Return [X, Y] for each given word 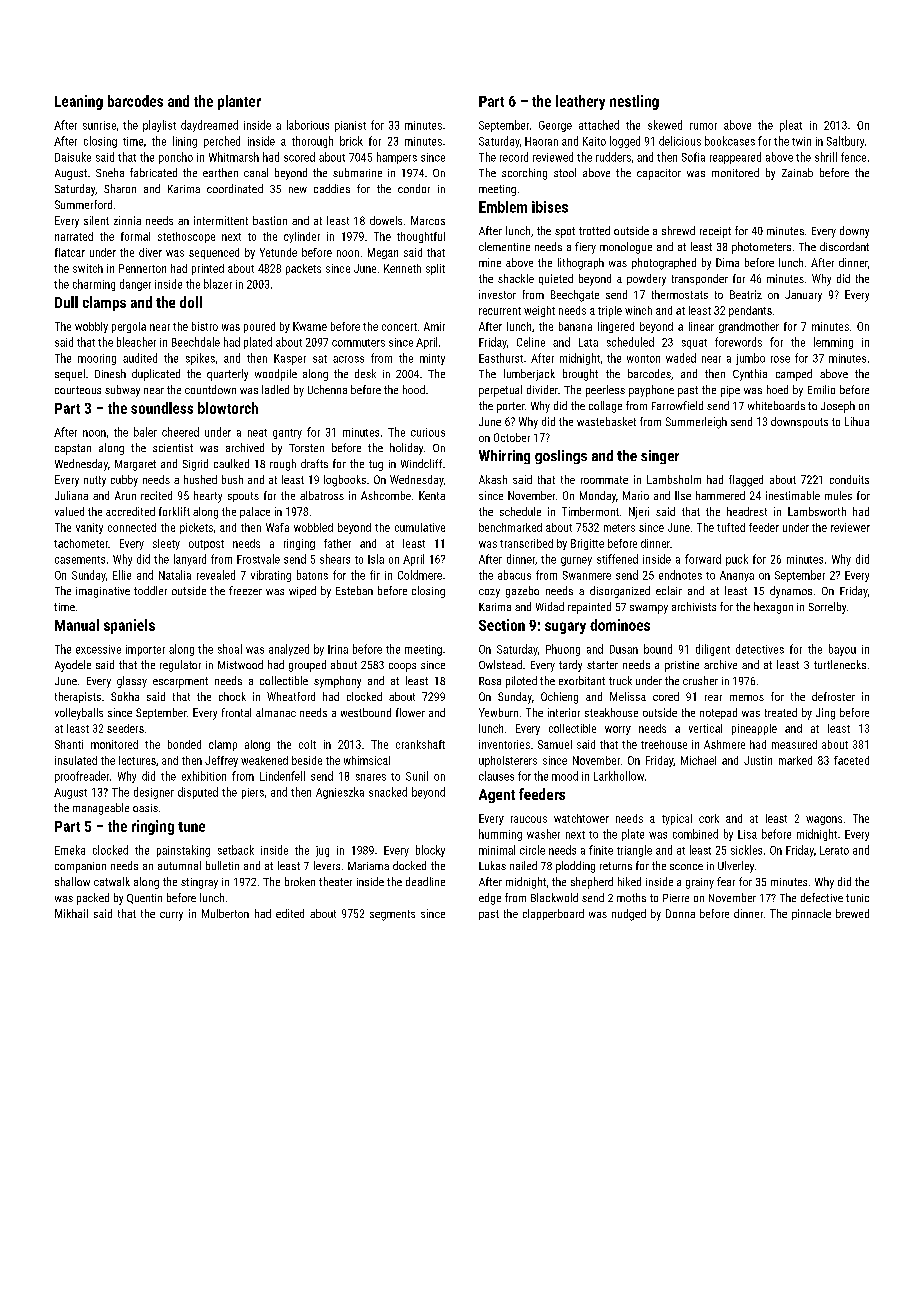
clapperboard [553, 914]
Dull [66, 302]
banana [575, 326]
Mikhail [71, 913]
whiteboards [776, 405]
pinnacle [811, 914]
